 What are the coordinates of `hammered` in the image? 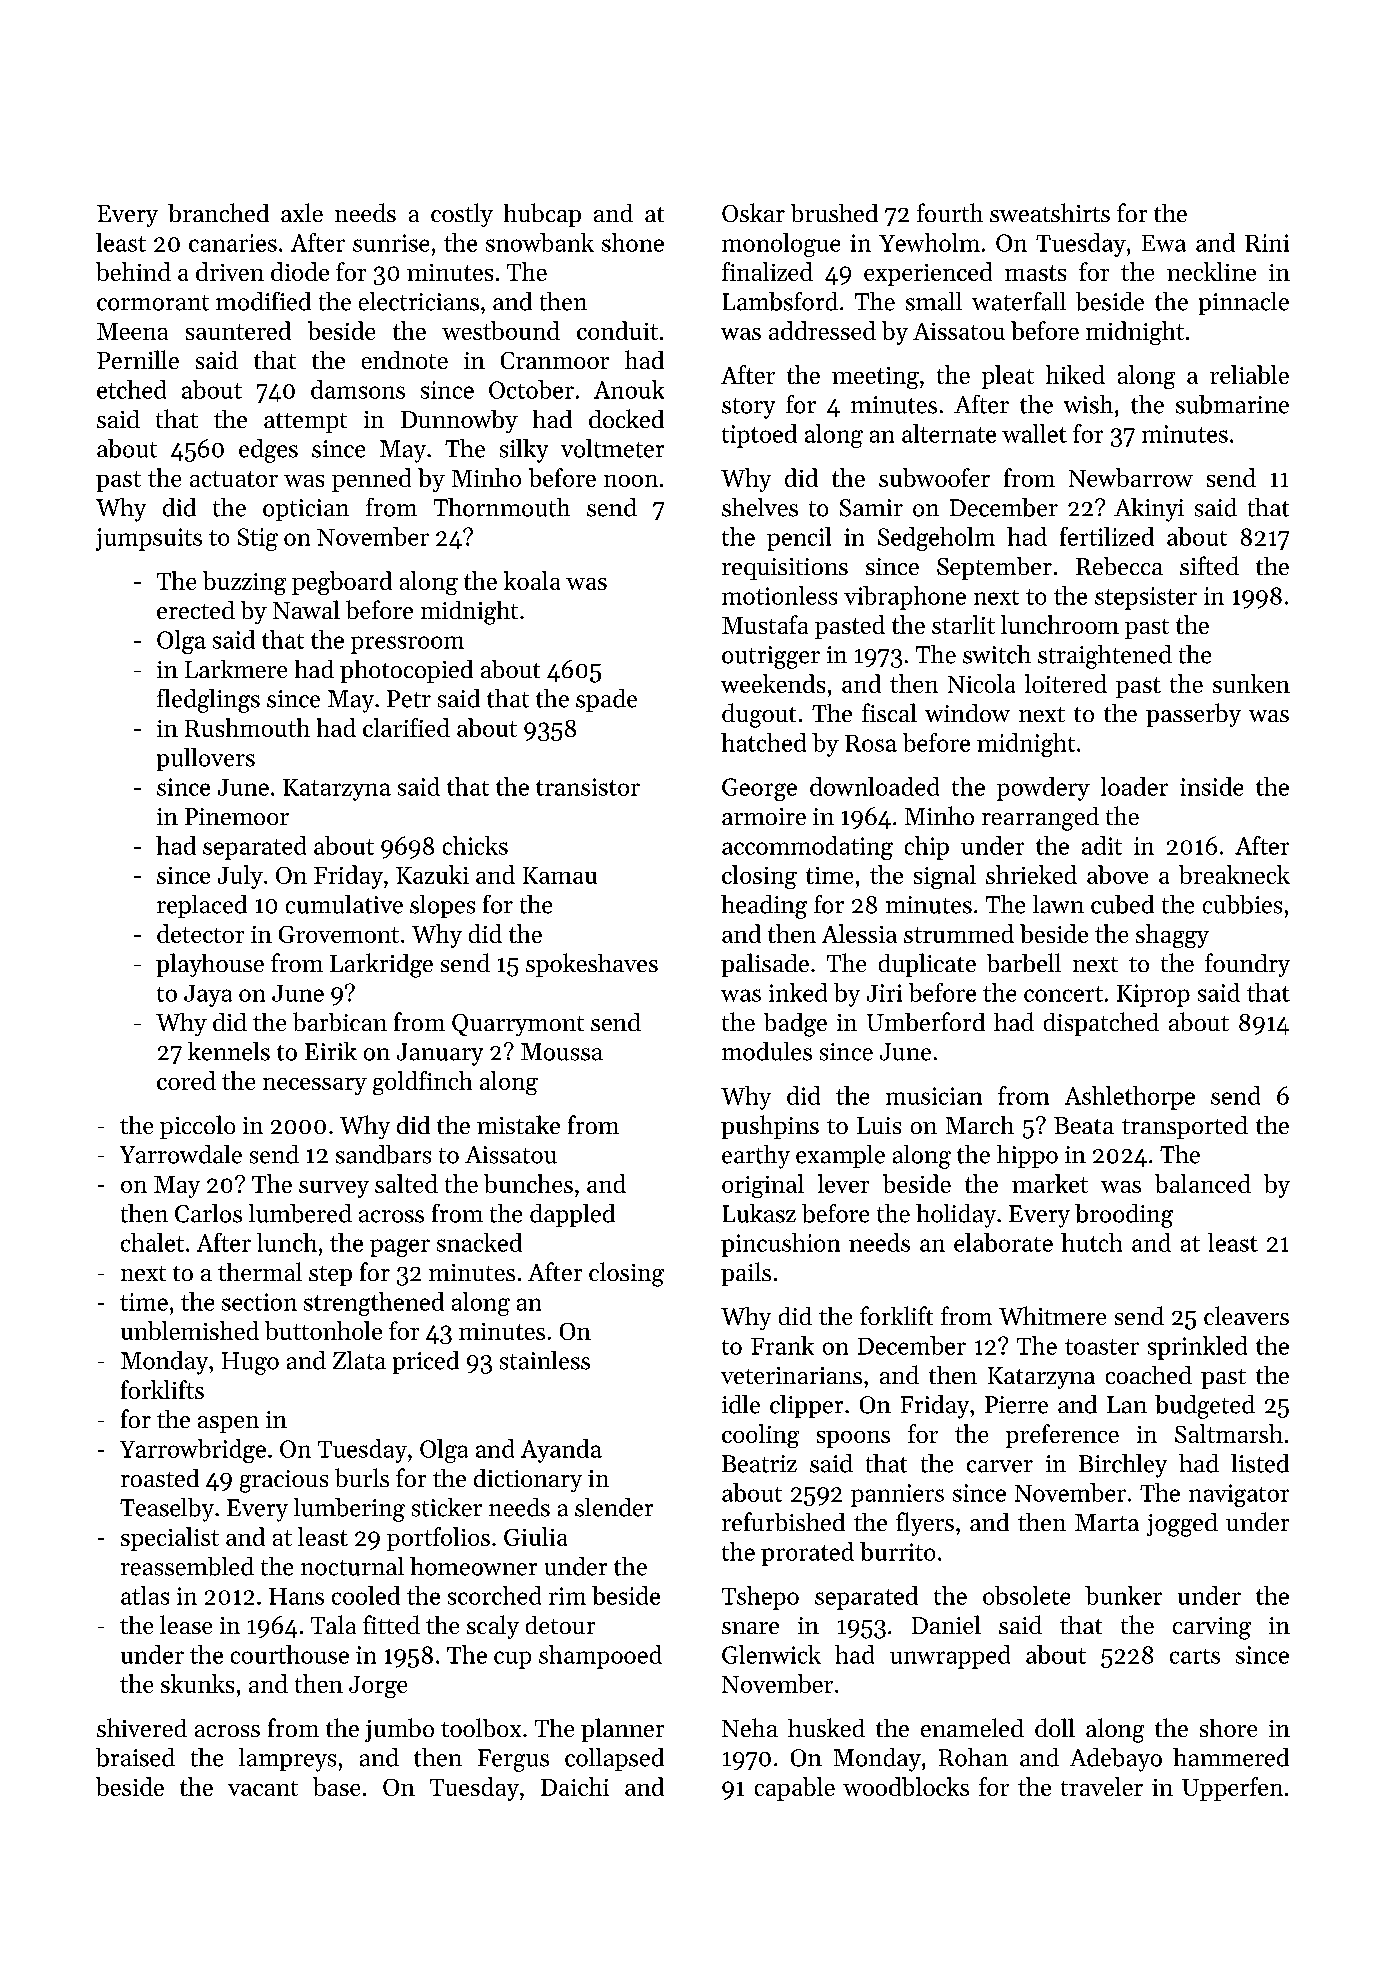 It's located at (1231, 1757).
